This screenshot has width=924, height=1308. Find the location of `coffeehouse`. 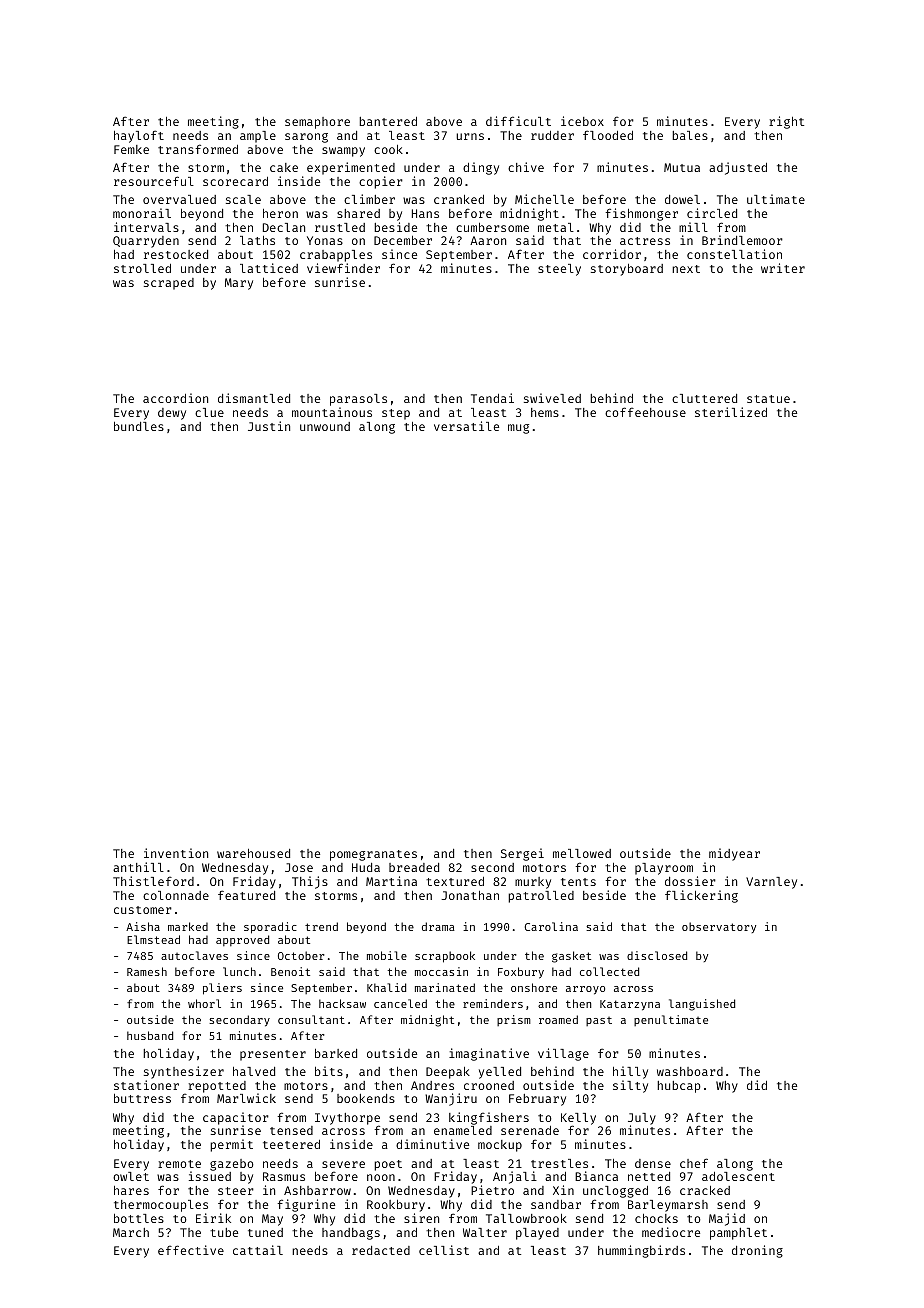

coffeehouse is located at coordinates (645, 412).
